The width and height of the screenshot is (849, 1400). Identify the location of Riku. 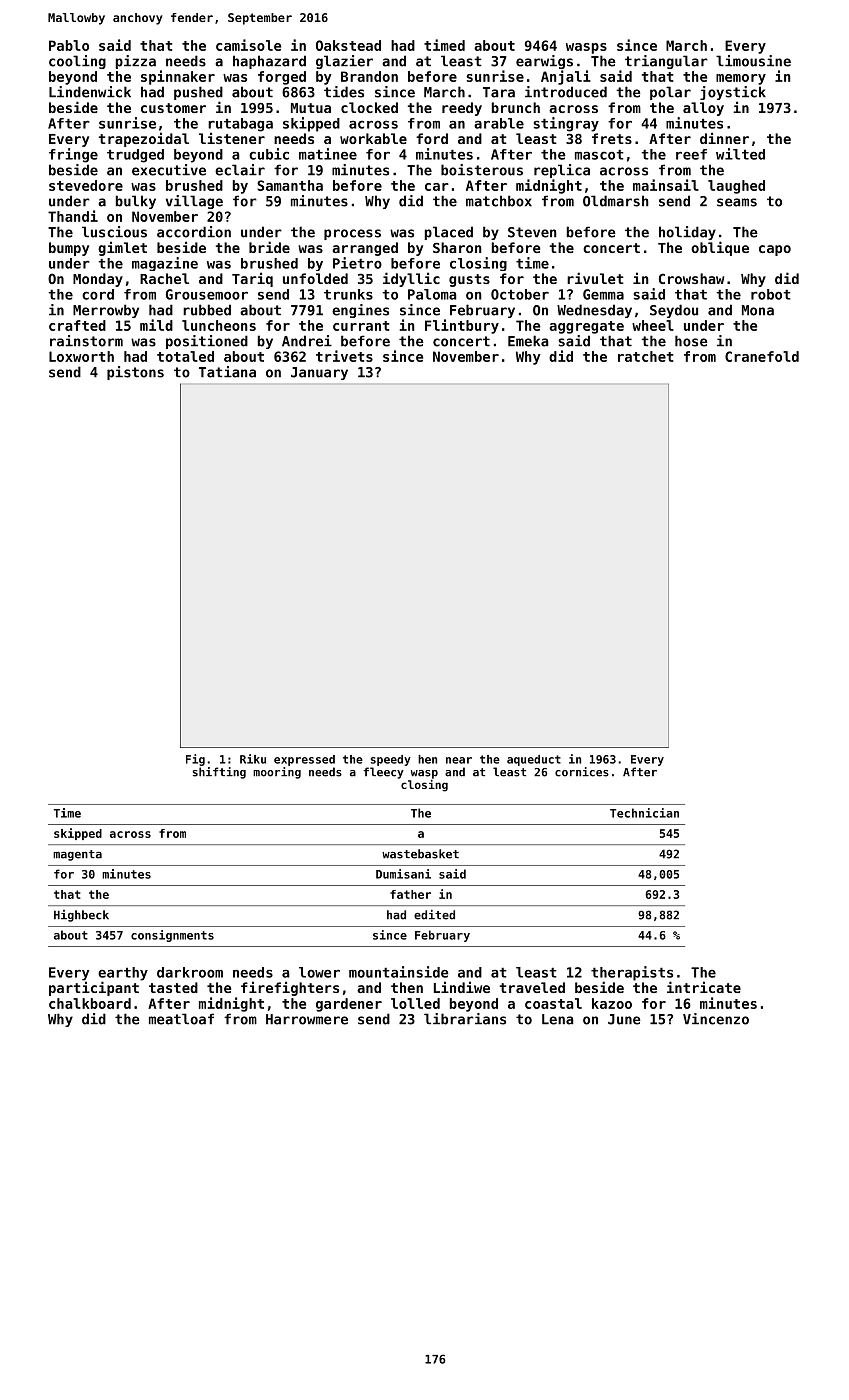
(253, 759).
